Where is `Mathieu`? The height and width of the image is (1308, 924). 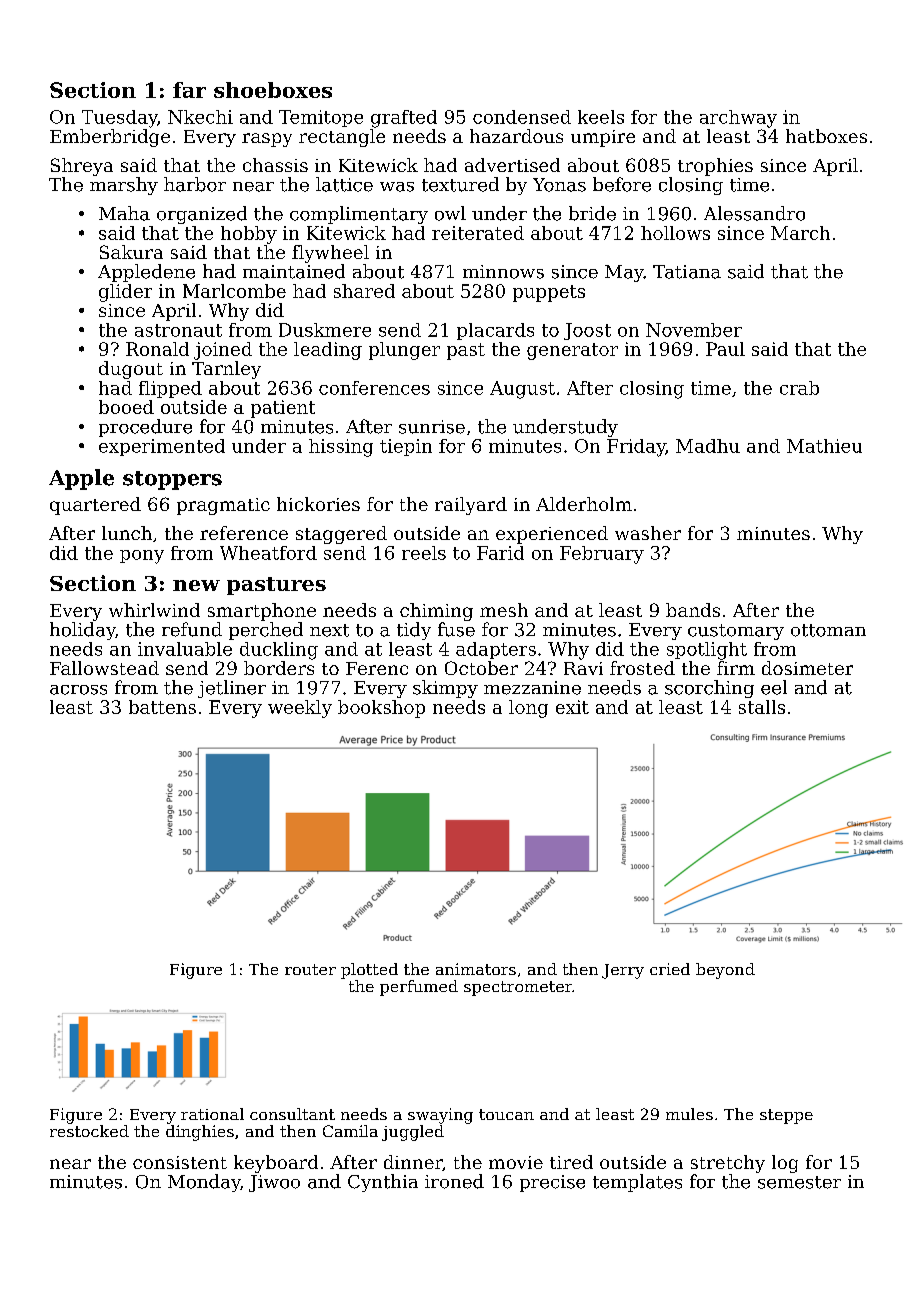
Mathieu is located at coordinates (824, 446).
